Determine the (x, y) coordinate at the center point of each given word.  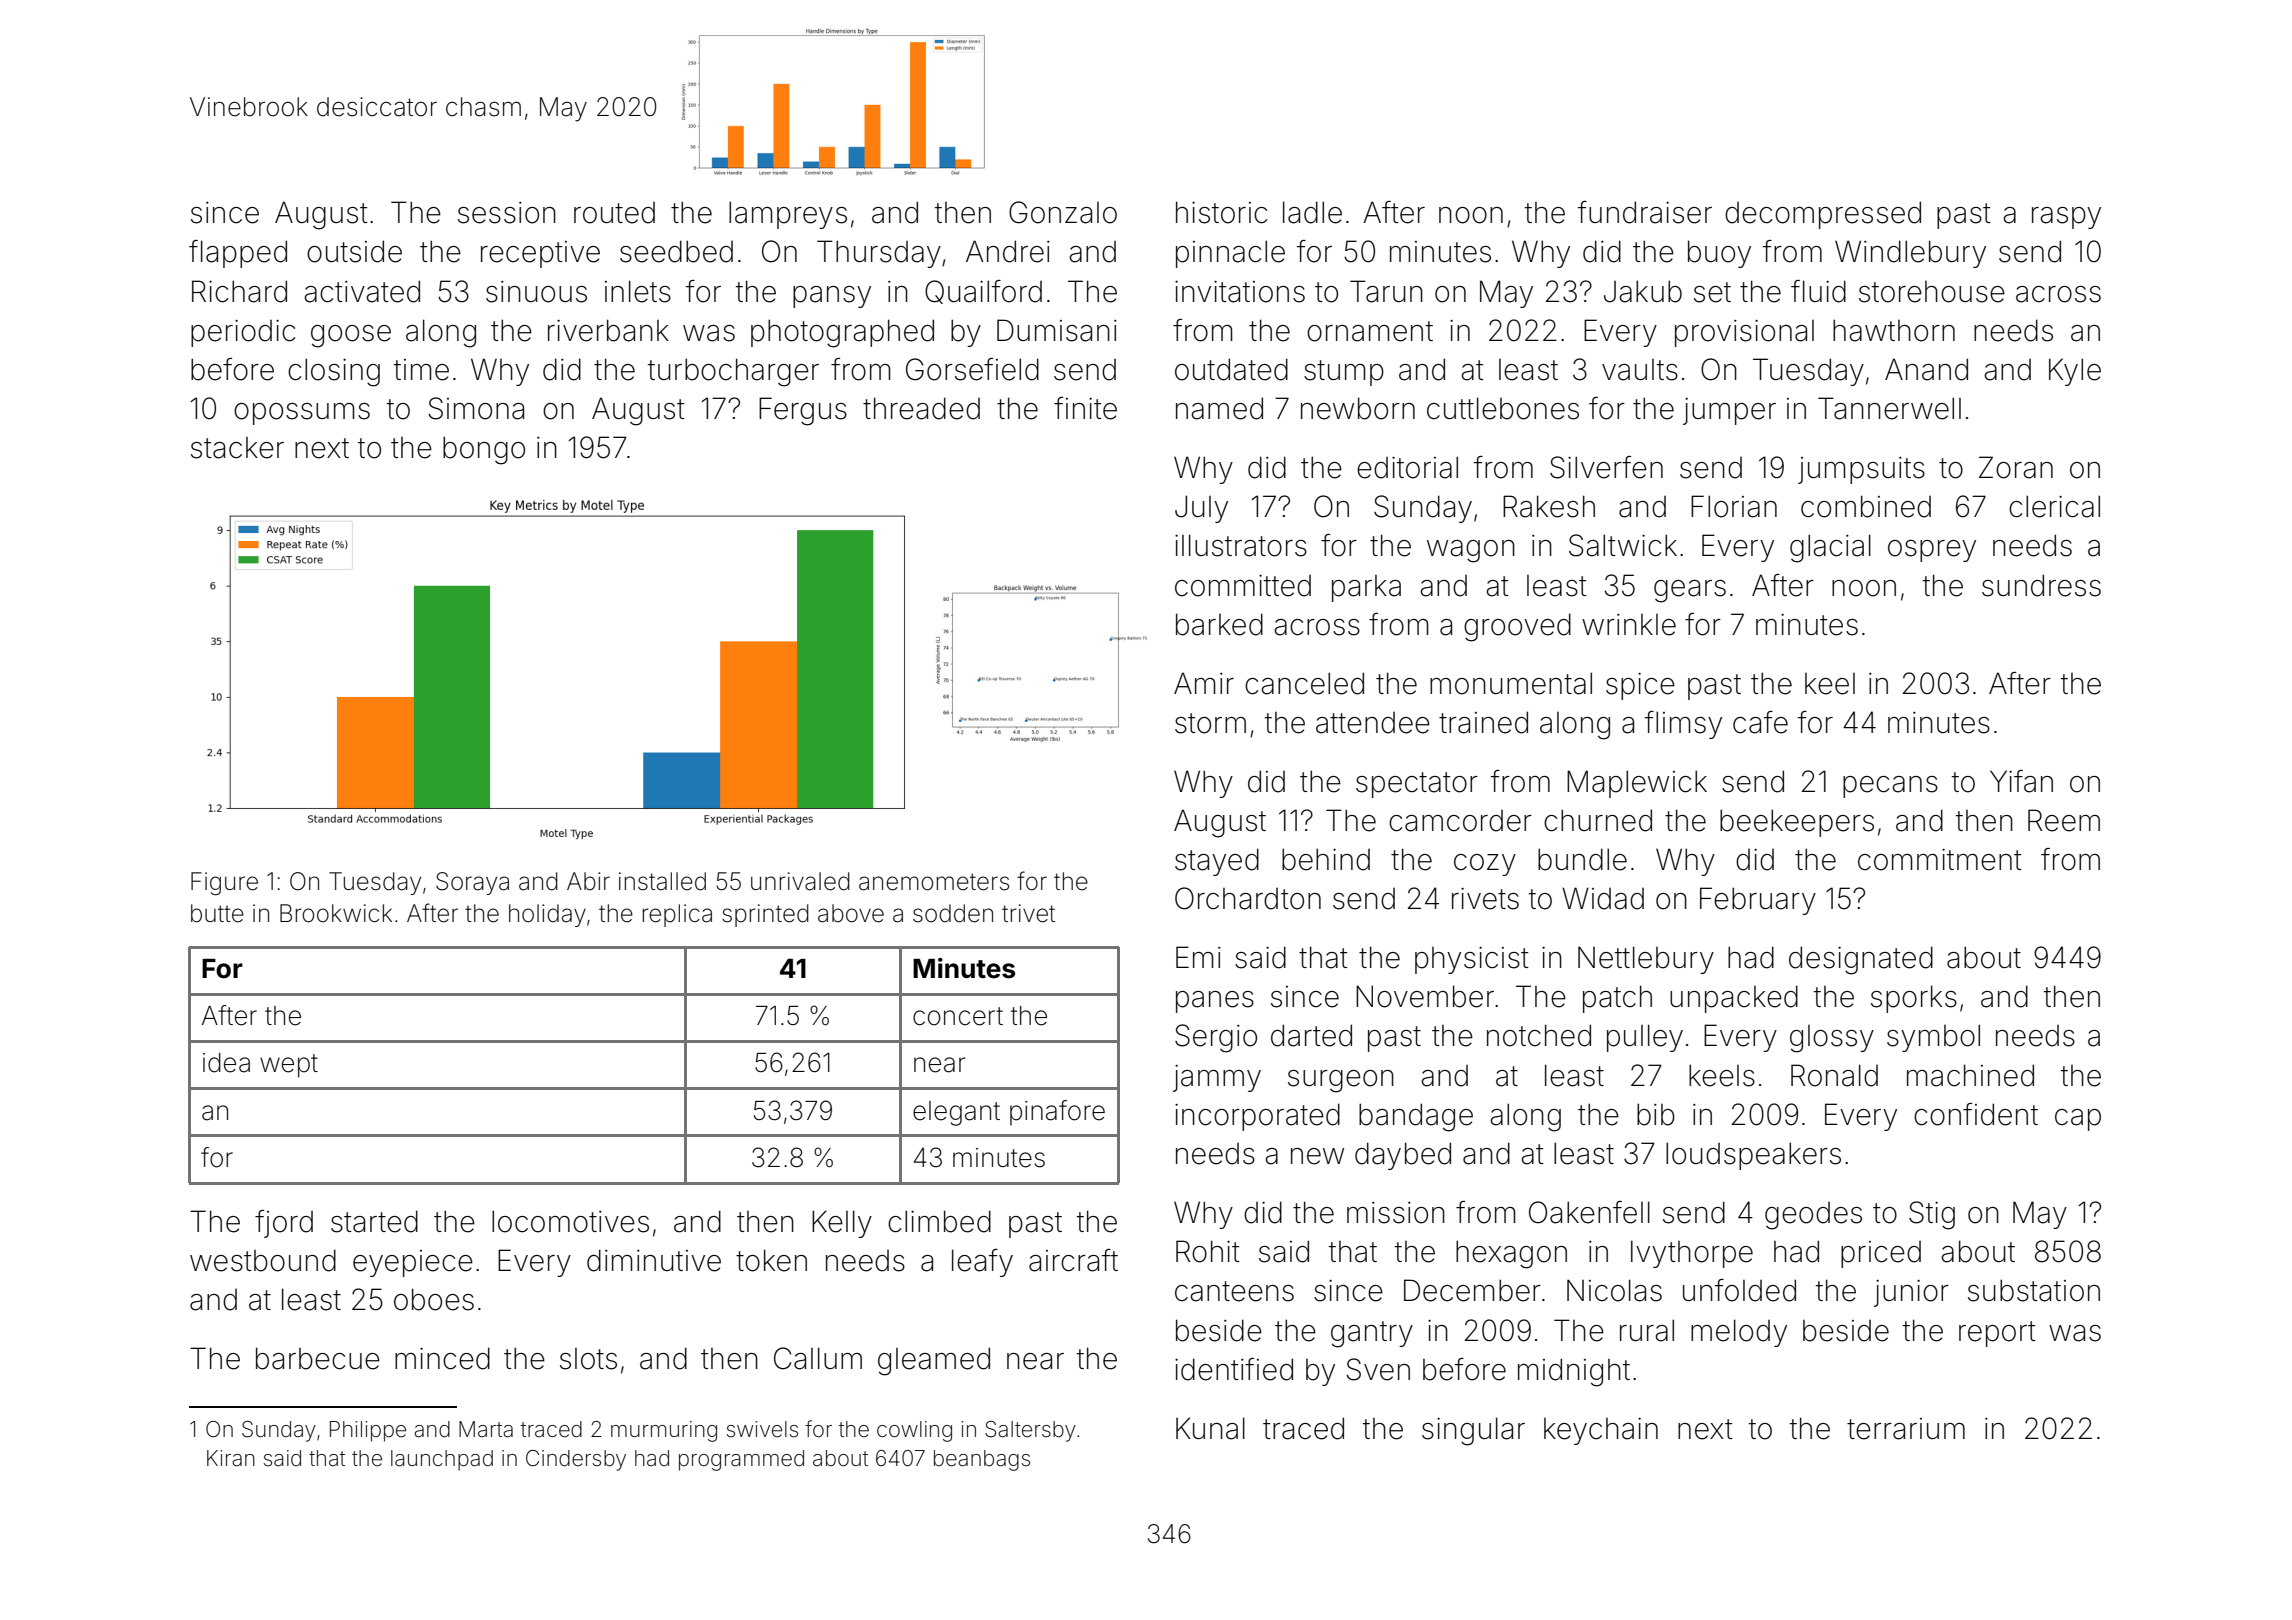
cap (2078, 1120)
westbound (263, 1260)
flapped (238, 254)
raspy (2066, 218)
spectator (1417, 785)
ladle (1312, 212)
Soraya (472, 883)
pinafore (1057, 1113)
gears (1690, 591)
